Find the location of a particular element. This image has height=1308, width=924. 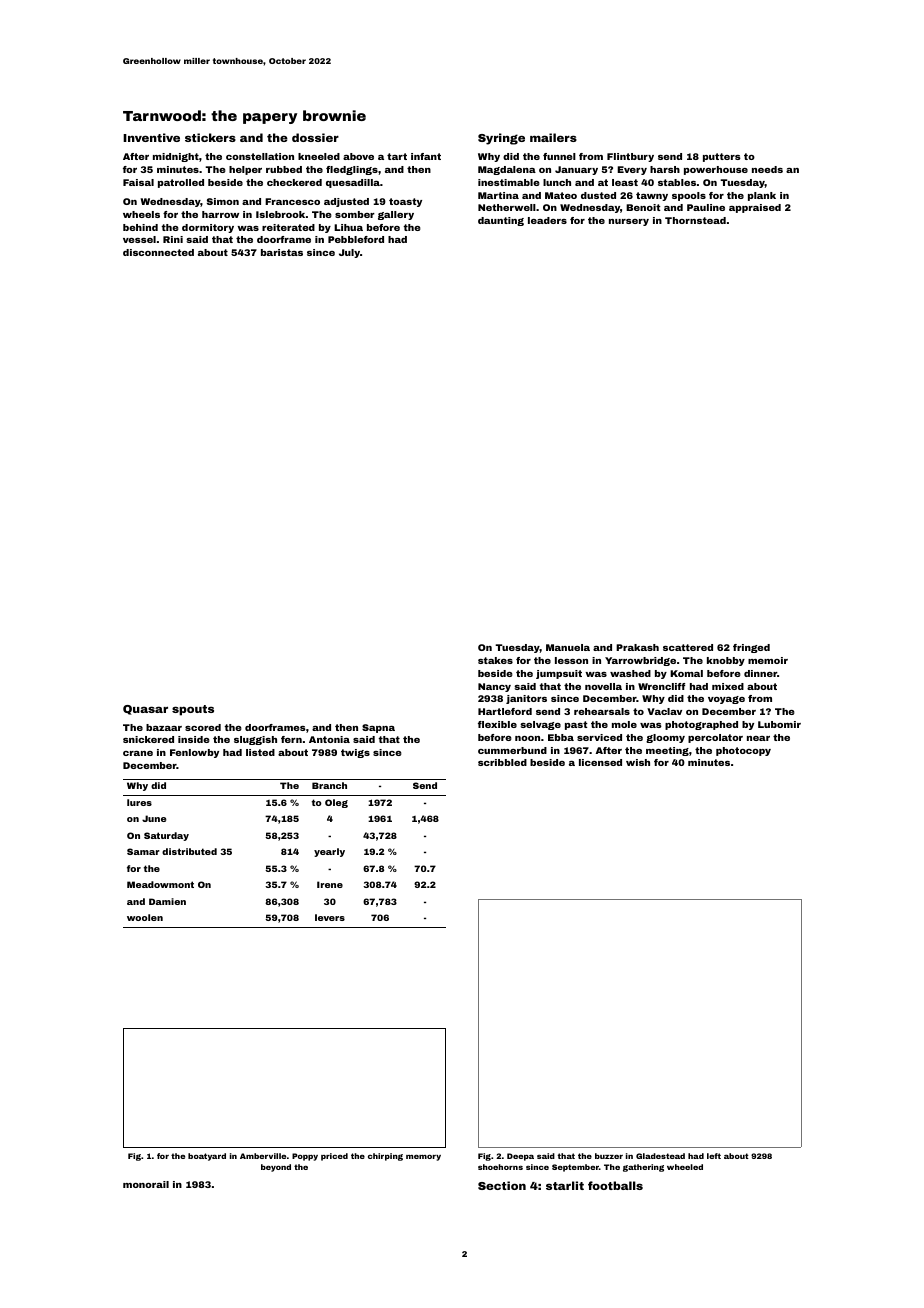

memoir is located at coordinates (768, 660).
